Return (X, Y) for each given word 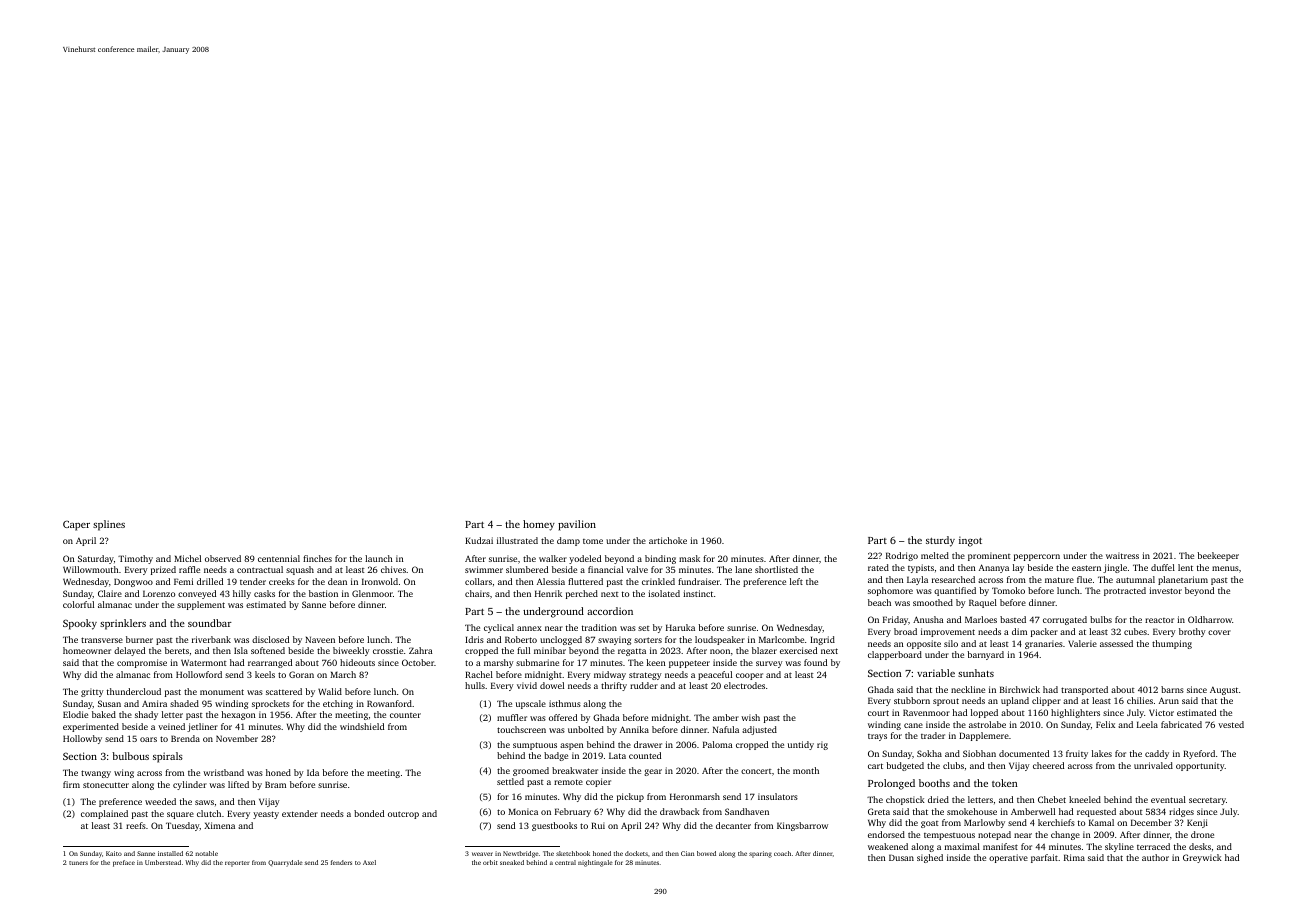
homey (539, 525)
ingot (970, 541)
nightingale (595, 863)
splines (109, 525)
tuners (78, 863)
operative (1008, 858)
